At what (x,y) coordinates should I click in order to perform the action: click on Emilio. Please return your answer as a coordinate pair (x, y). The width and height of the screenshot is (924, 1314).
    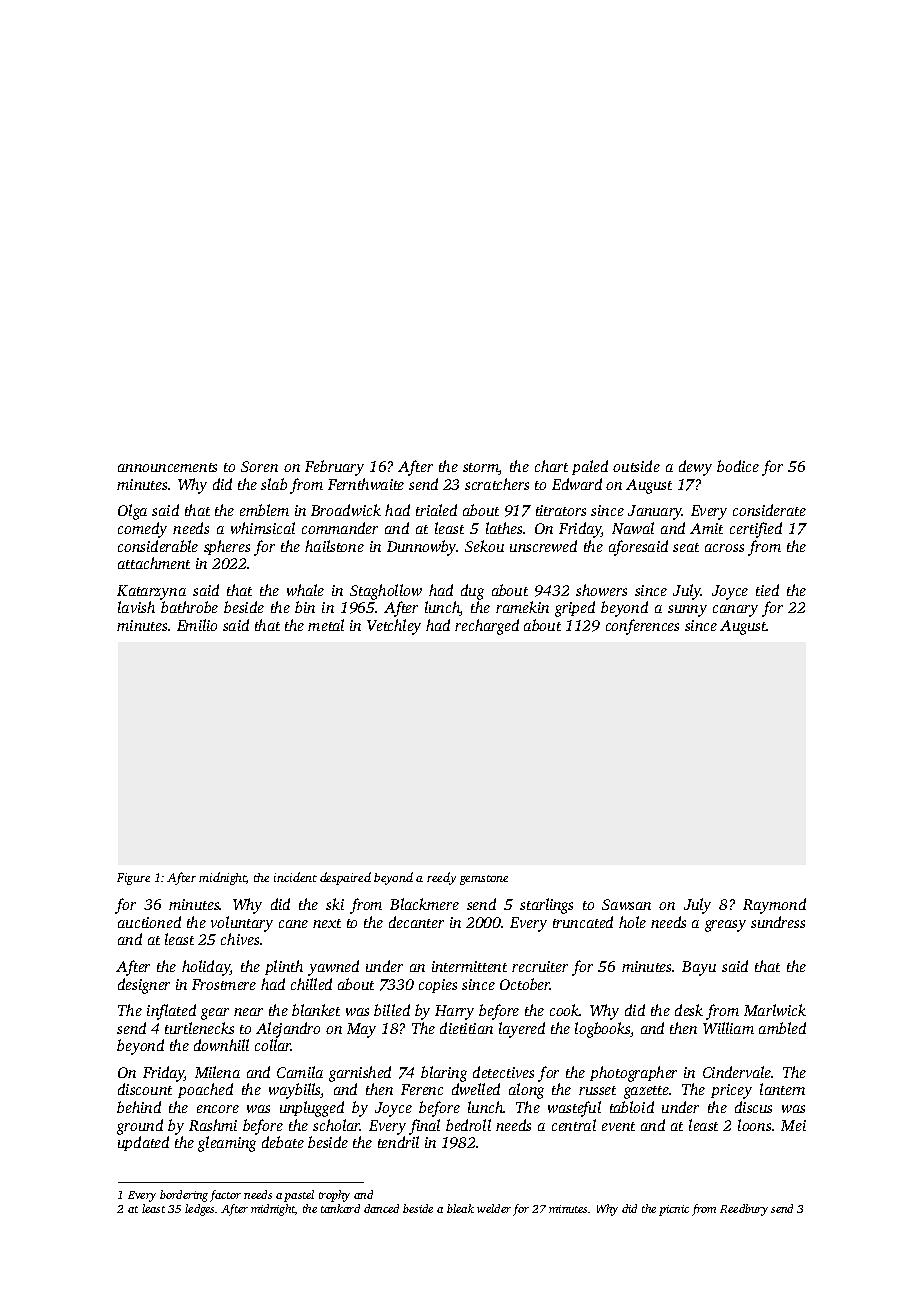
    Looking at the image, I should click on (197, 625).
